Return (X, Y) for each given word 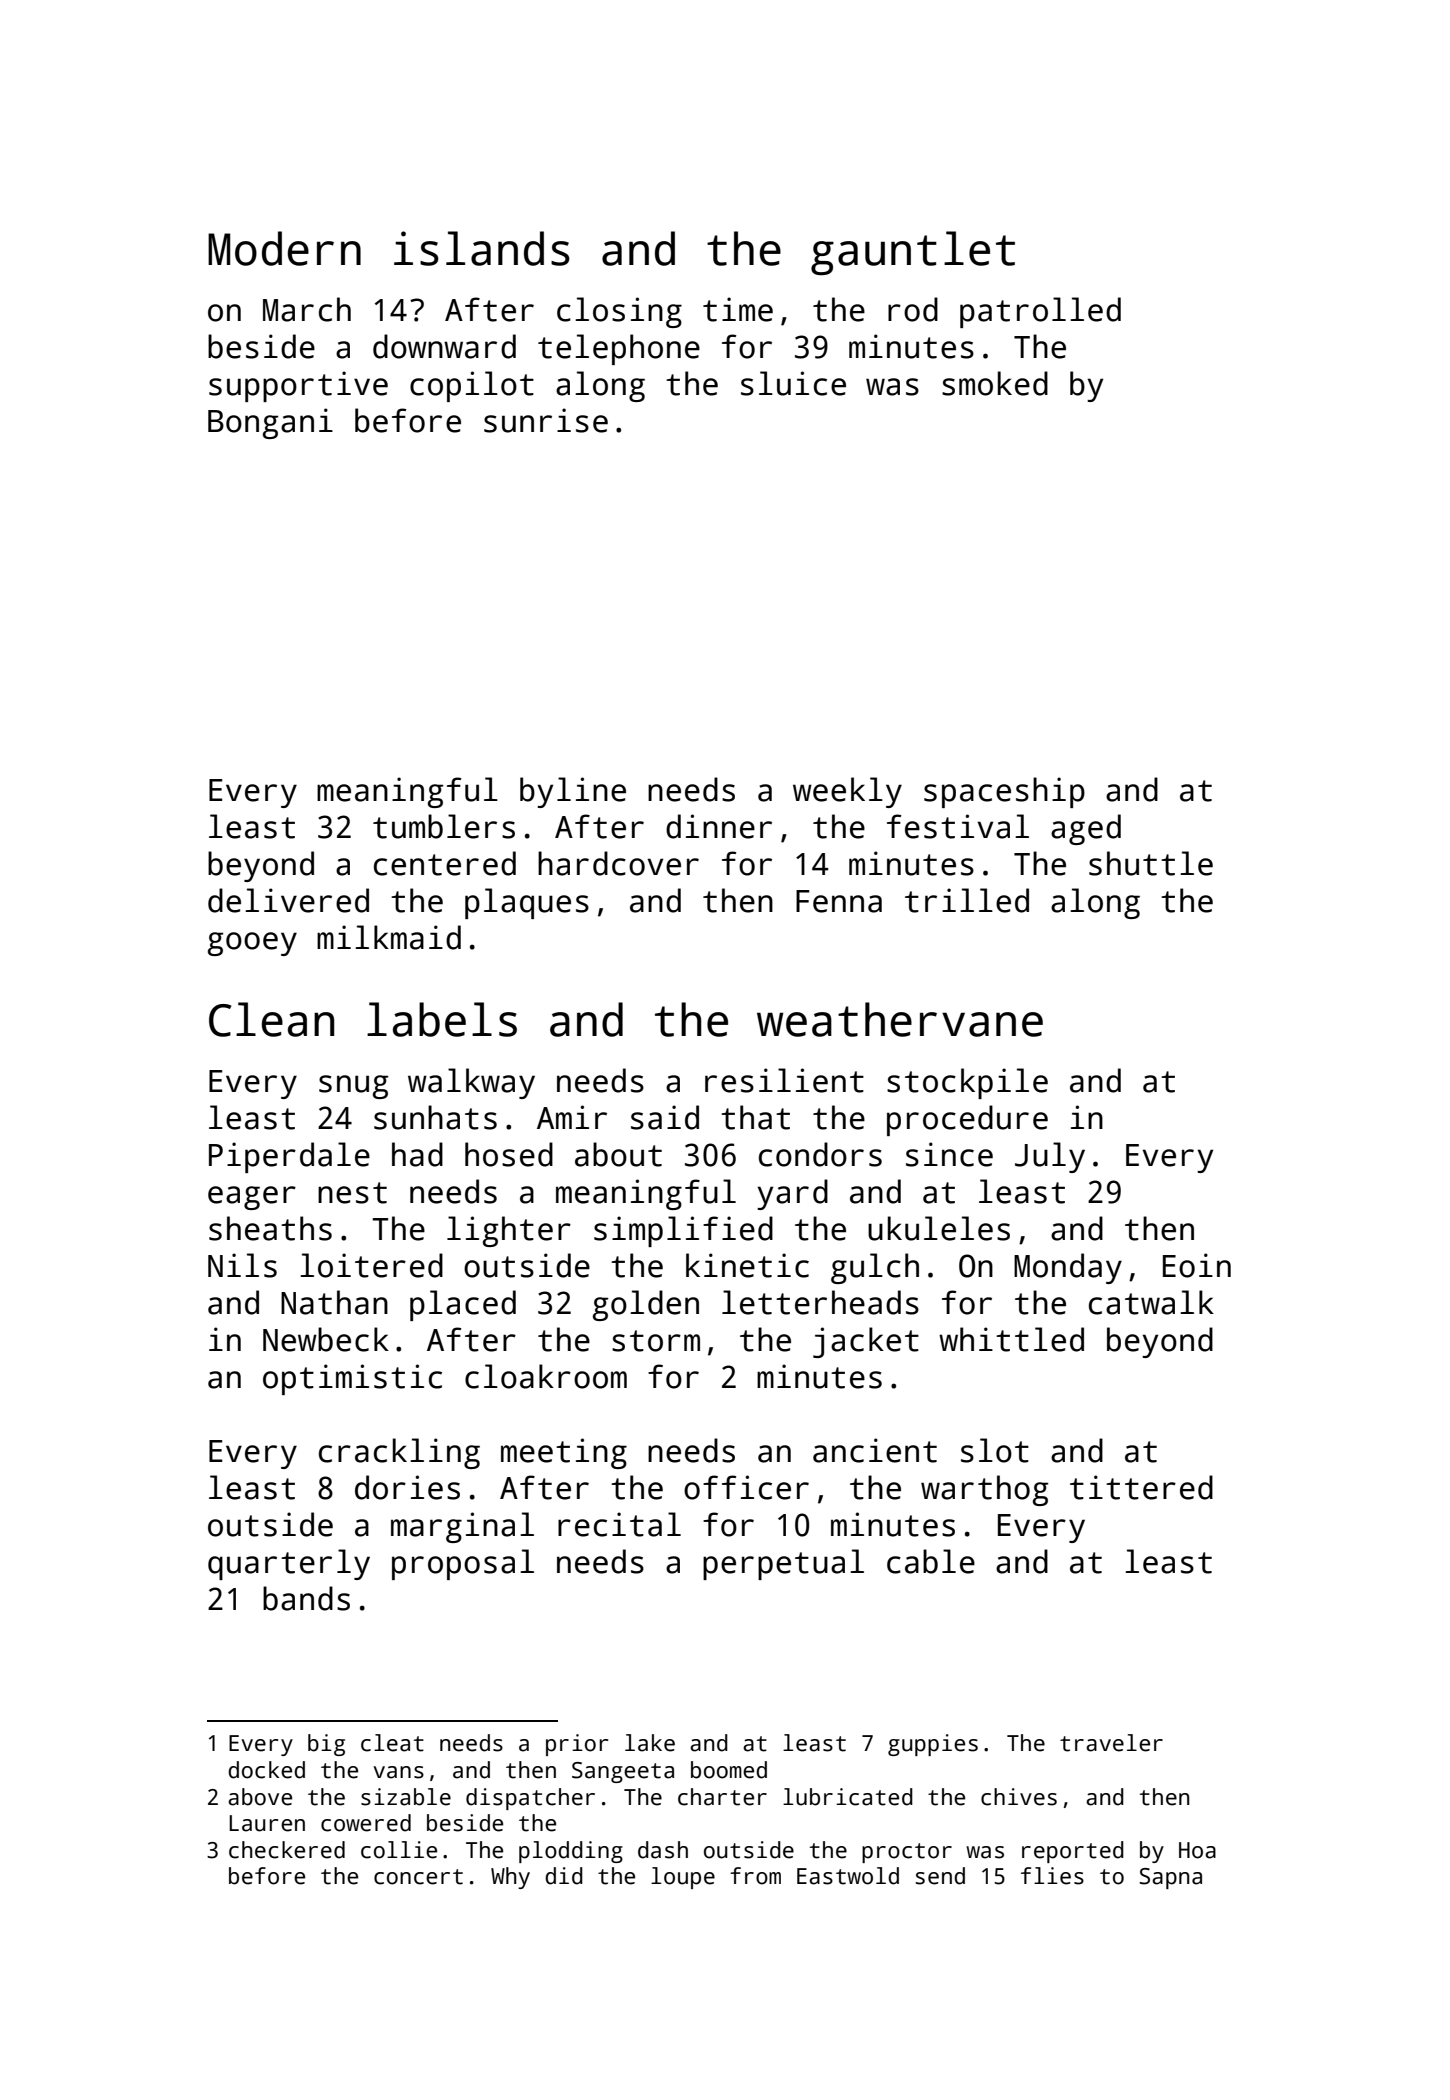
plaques (527, 903)
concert (418, 1877)
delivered (288, 900)
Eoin (1197, 1265)
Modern (284, 248)
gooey (252, 944)
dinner (719, 826)
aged (1086, 829)
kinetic (747, 1265)
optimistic (352, 1379)
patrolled (1040, 312)
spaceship (1004, 792)
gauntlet (913, 253)
